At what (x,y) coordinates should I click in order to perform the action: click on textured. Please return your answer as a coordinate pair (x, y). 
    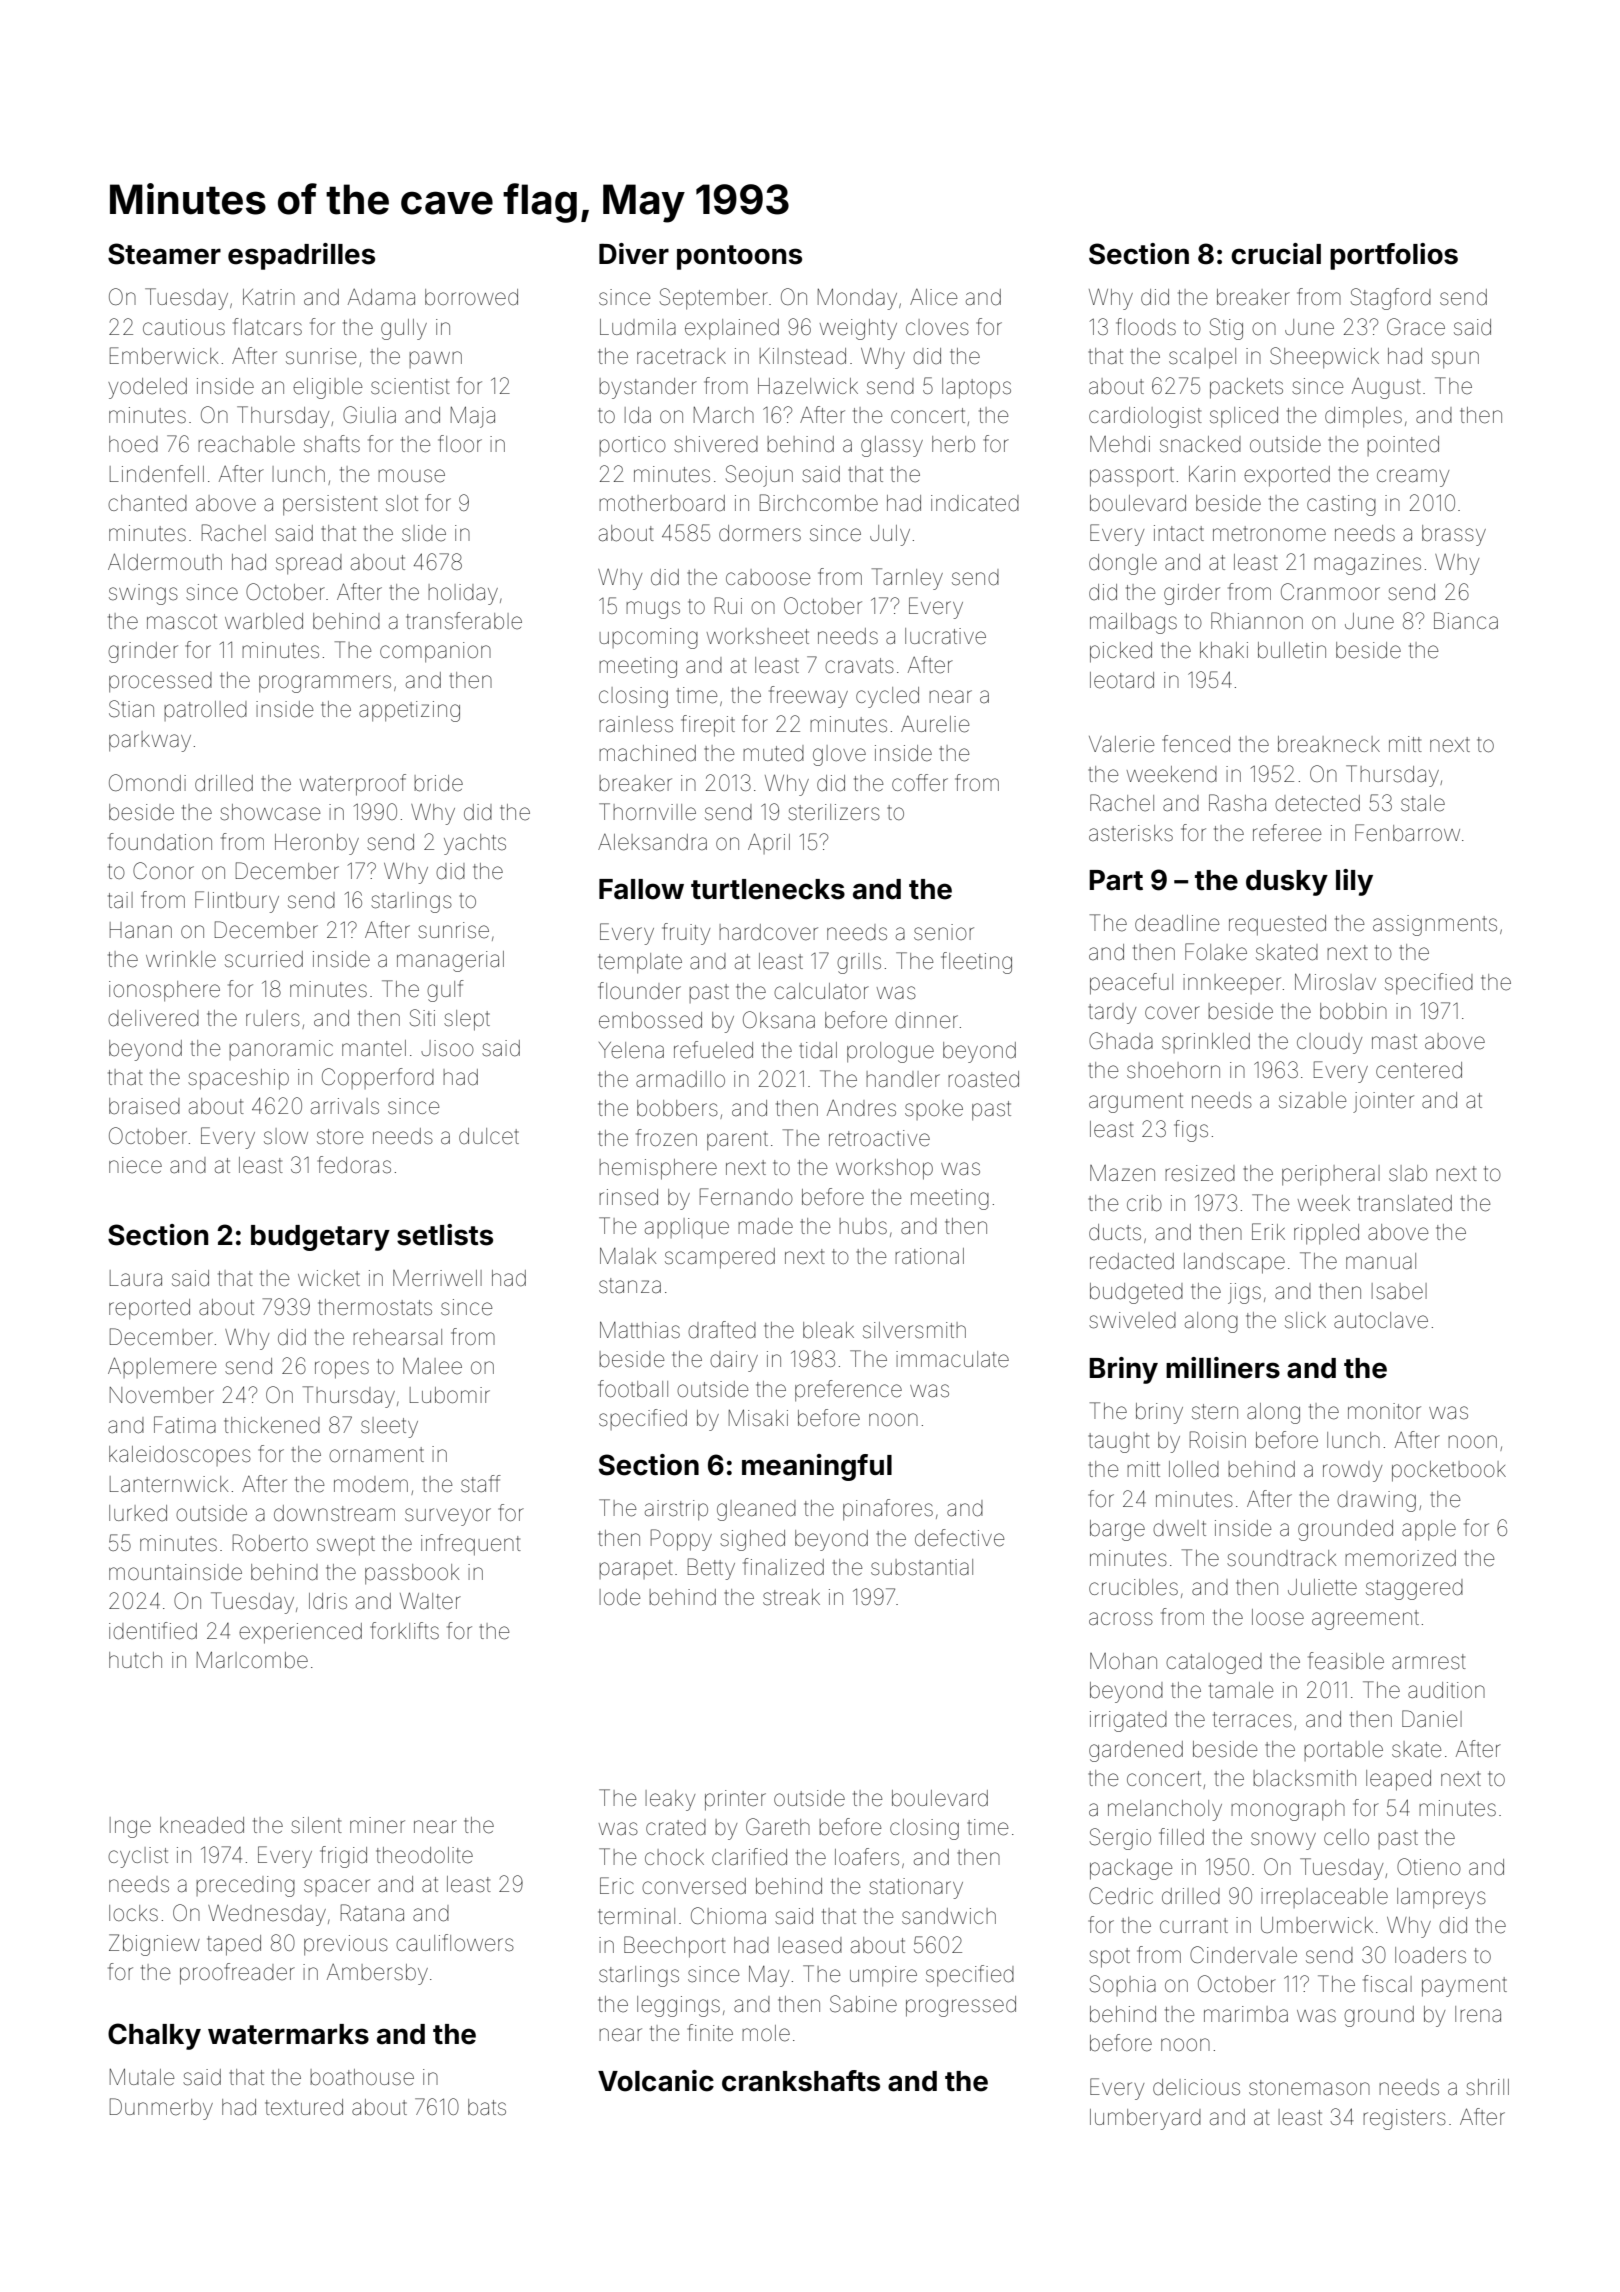
    Looking at the image, I should click on (304, 2107).
